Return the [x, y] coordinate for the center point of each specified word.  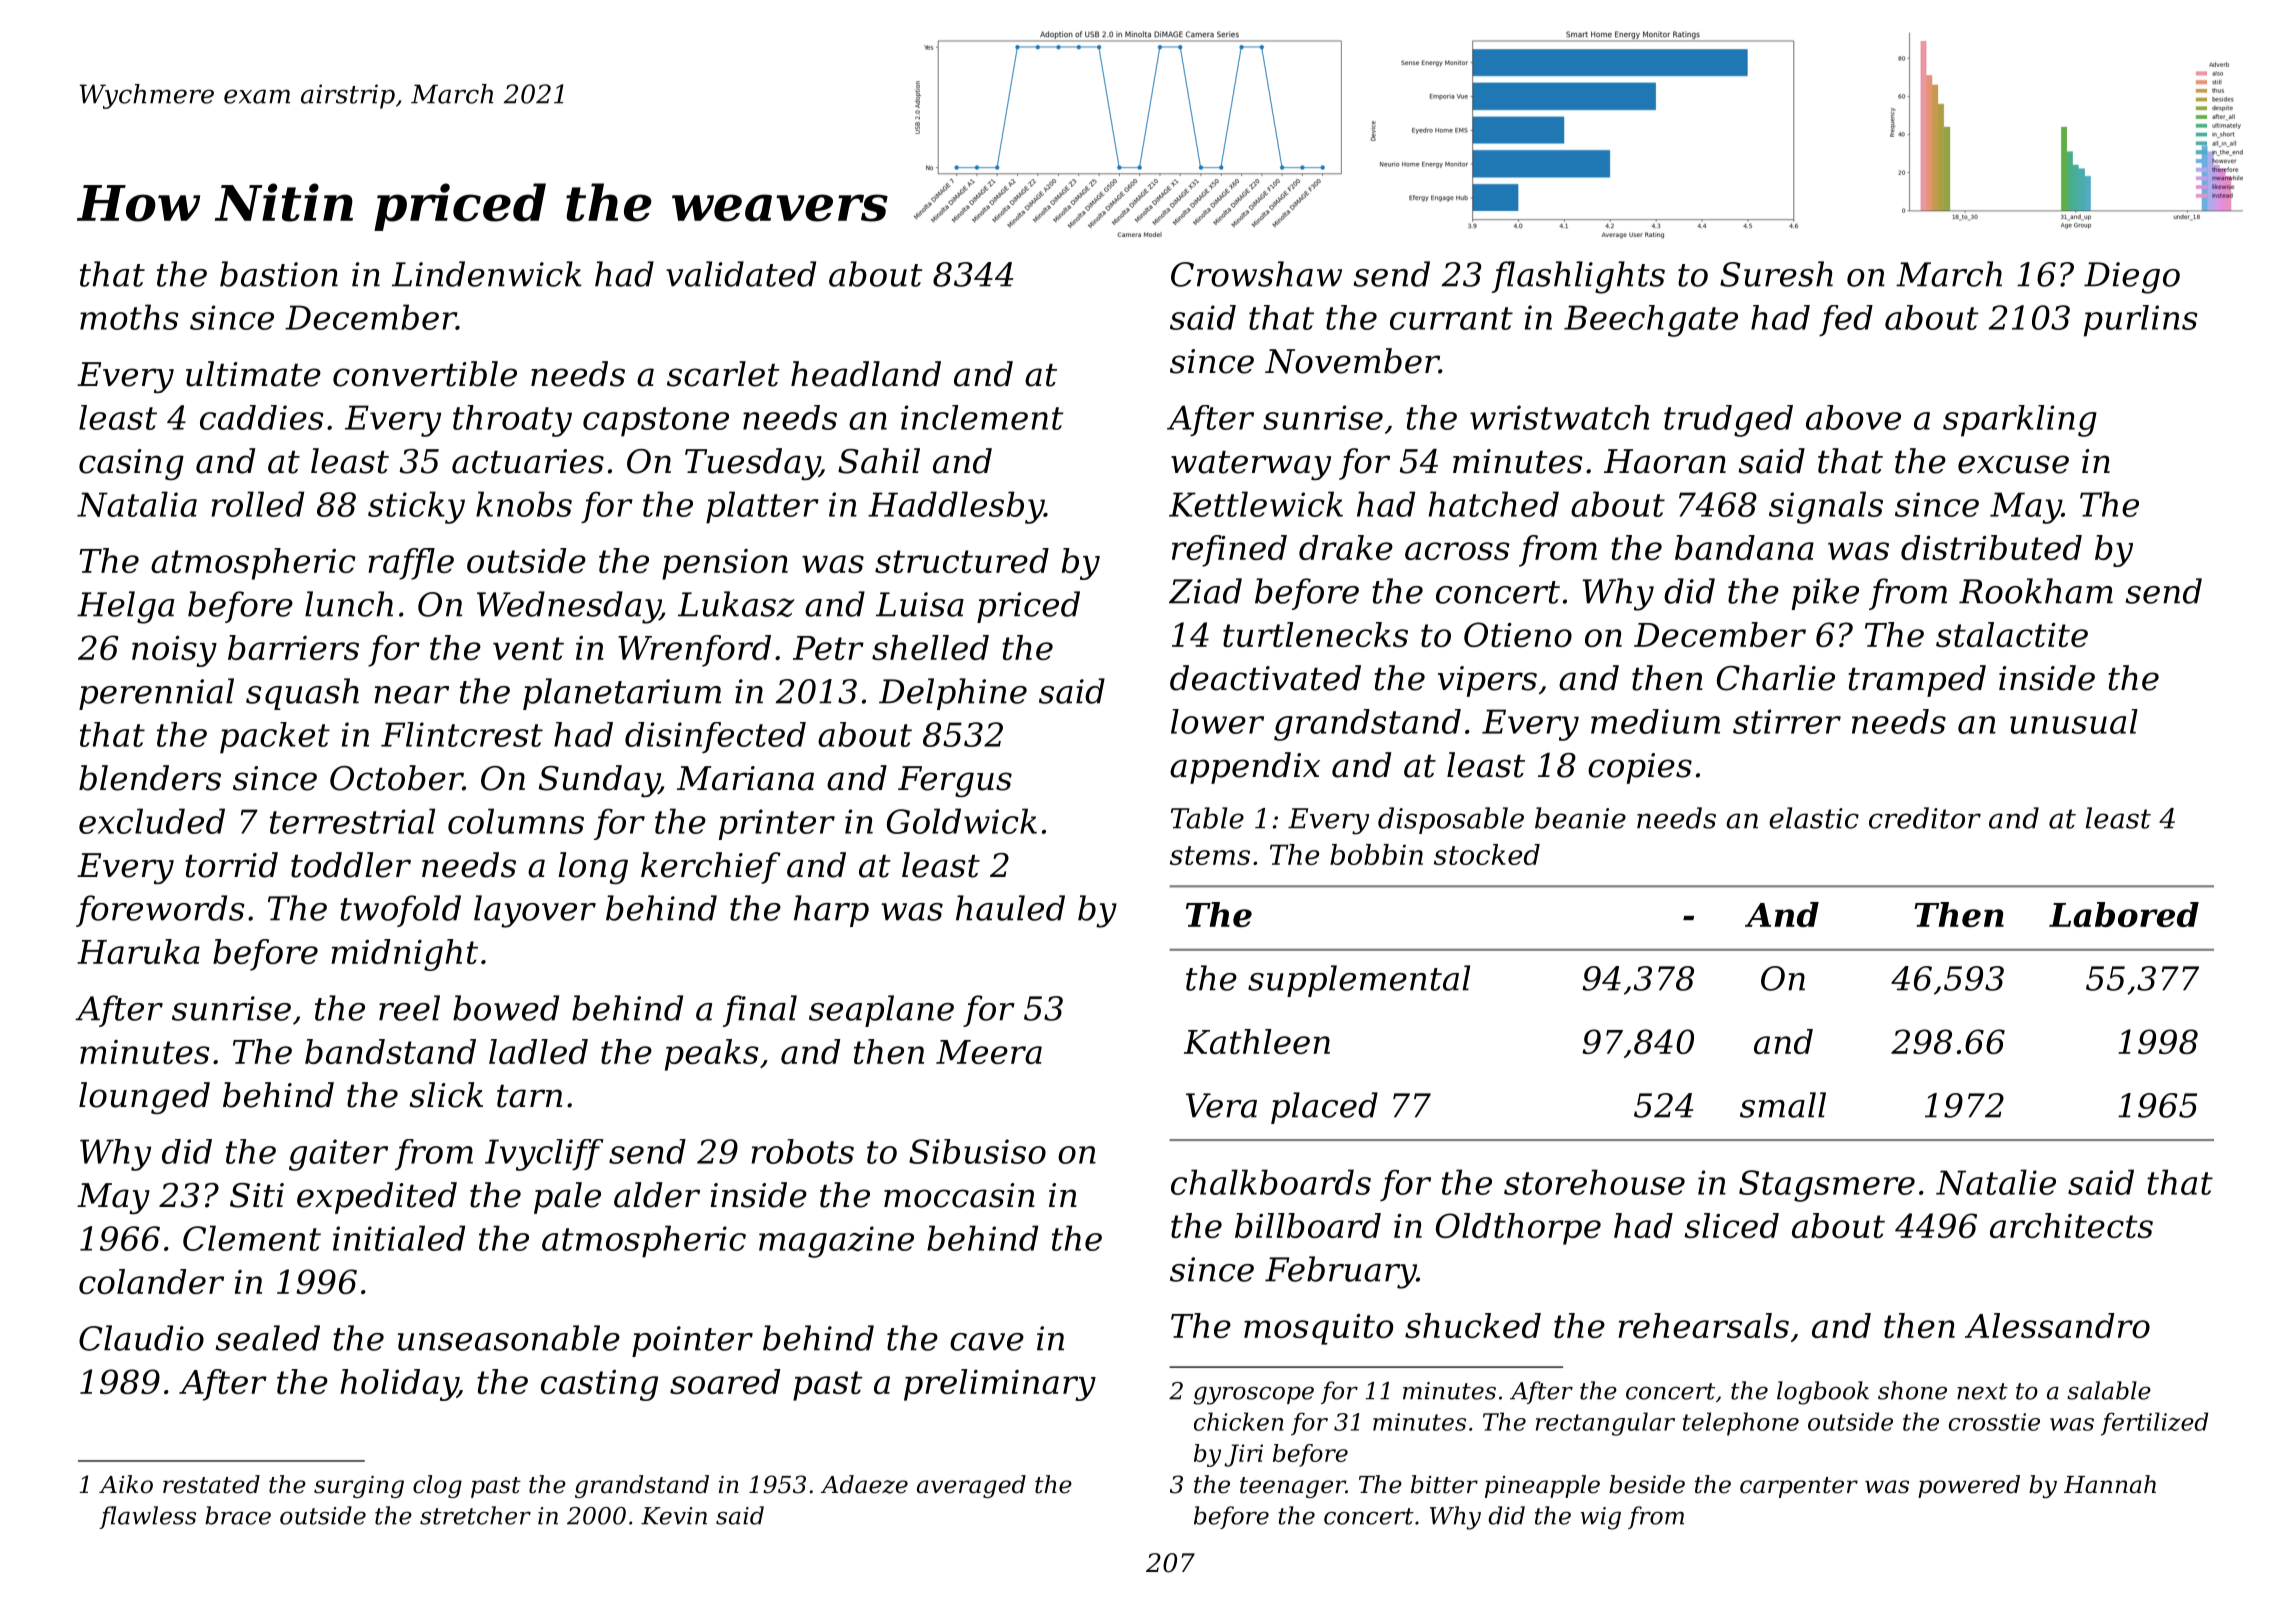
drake [1346, 547]
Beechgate [1651, 321]
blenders [150, 778]
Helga [125, 607]
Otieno [1518, 634]
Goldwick [962, 821]
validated [741, 274]
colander [151, 1281]
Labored [2124, 914]
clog [437, 1486]
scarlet [723, 374]
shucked [1473, 1325]
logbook [1823, 1393]
